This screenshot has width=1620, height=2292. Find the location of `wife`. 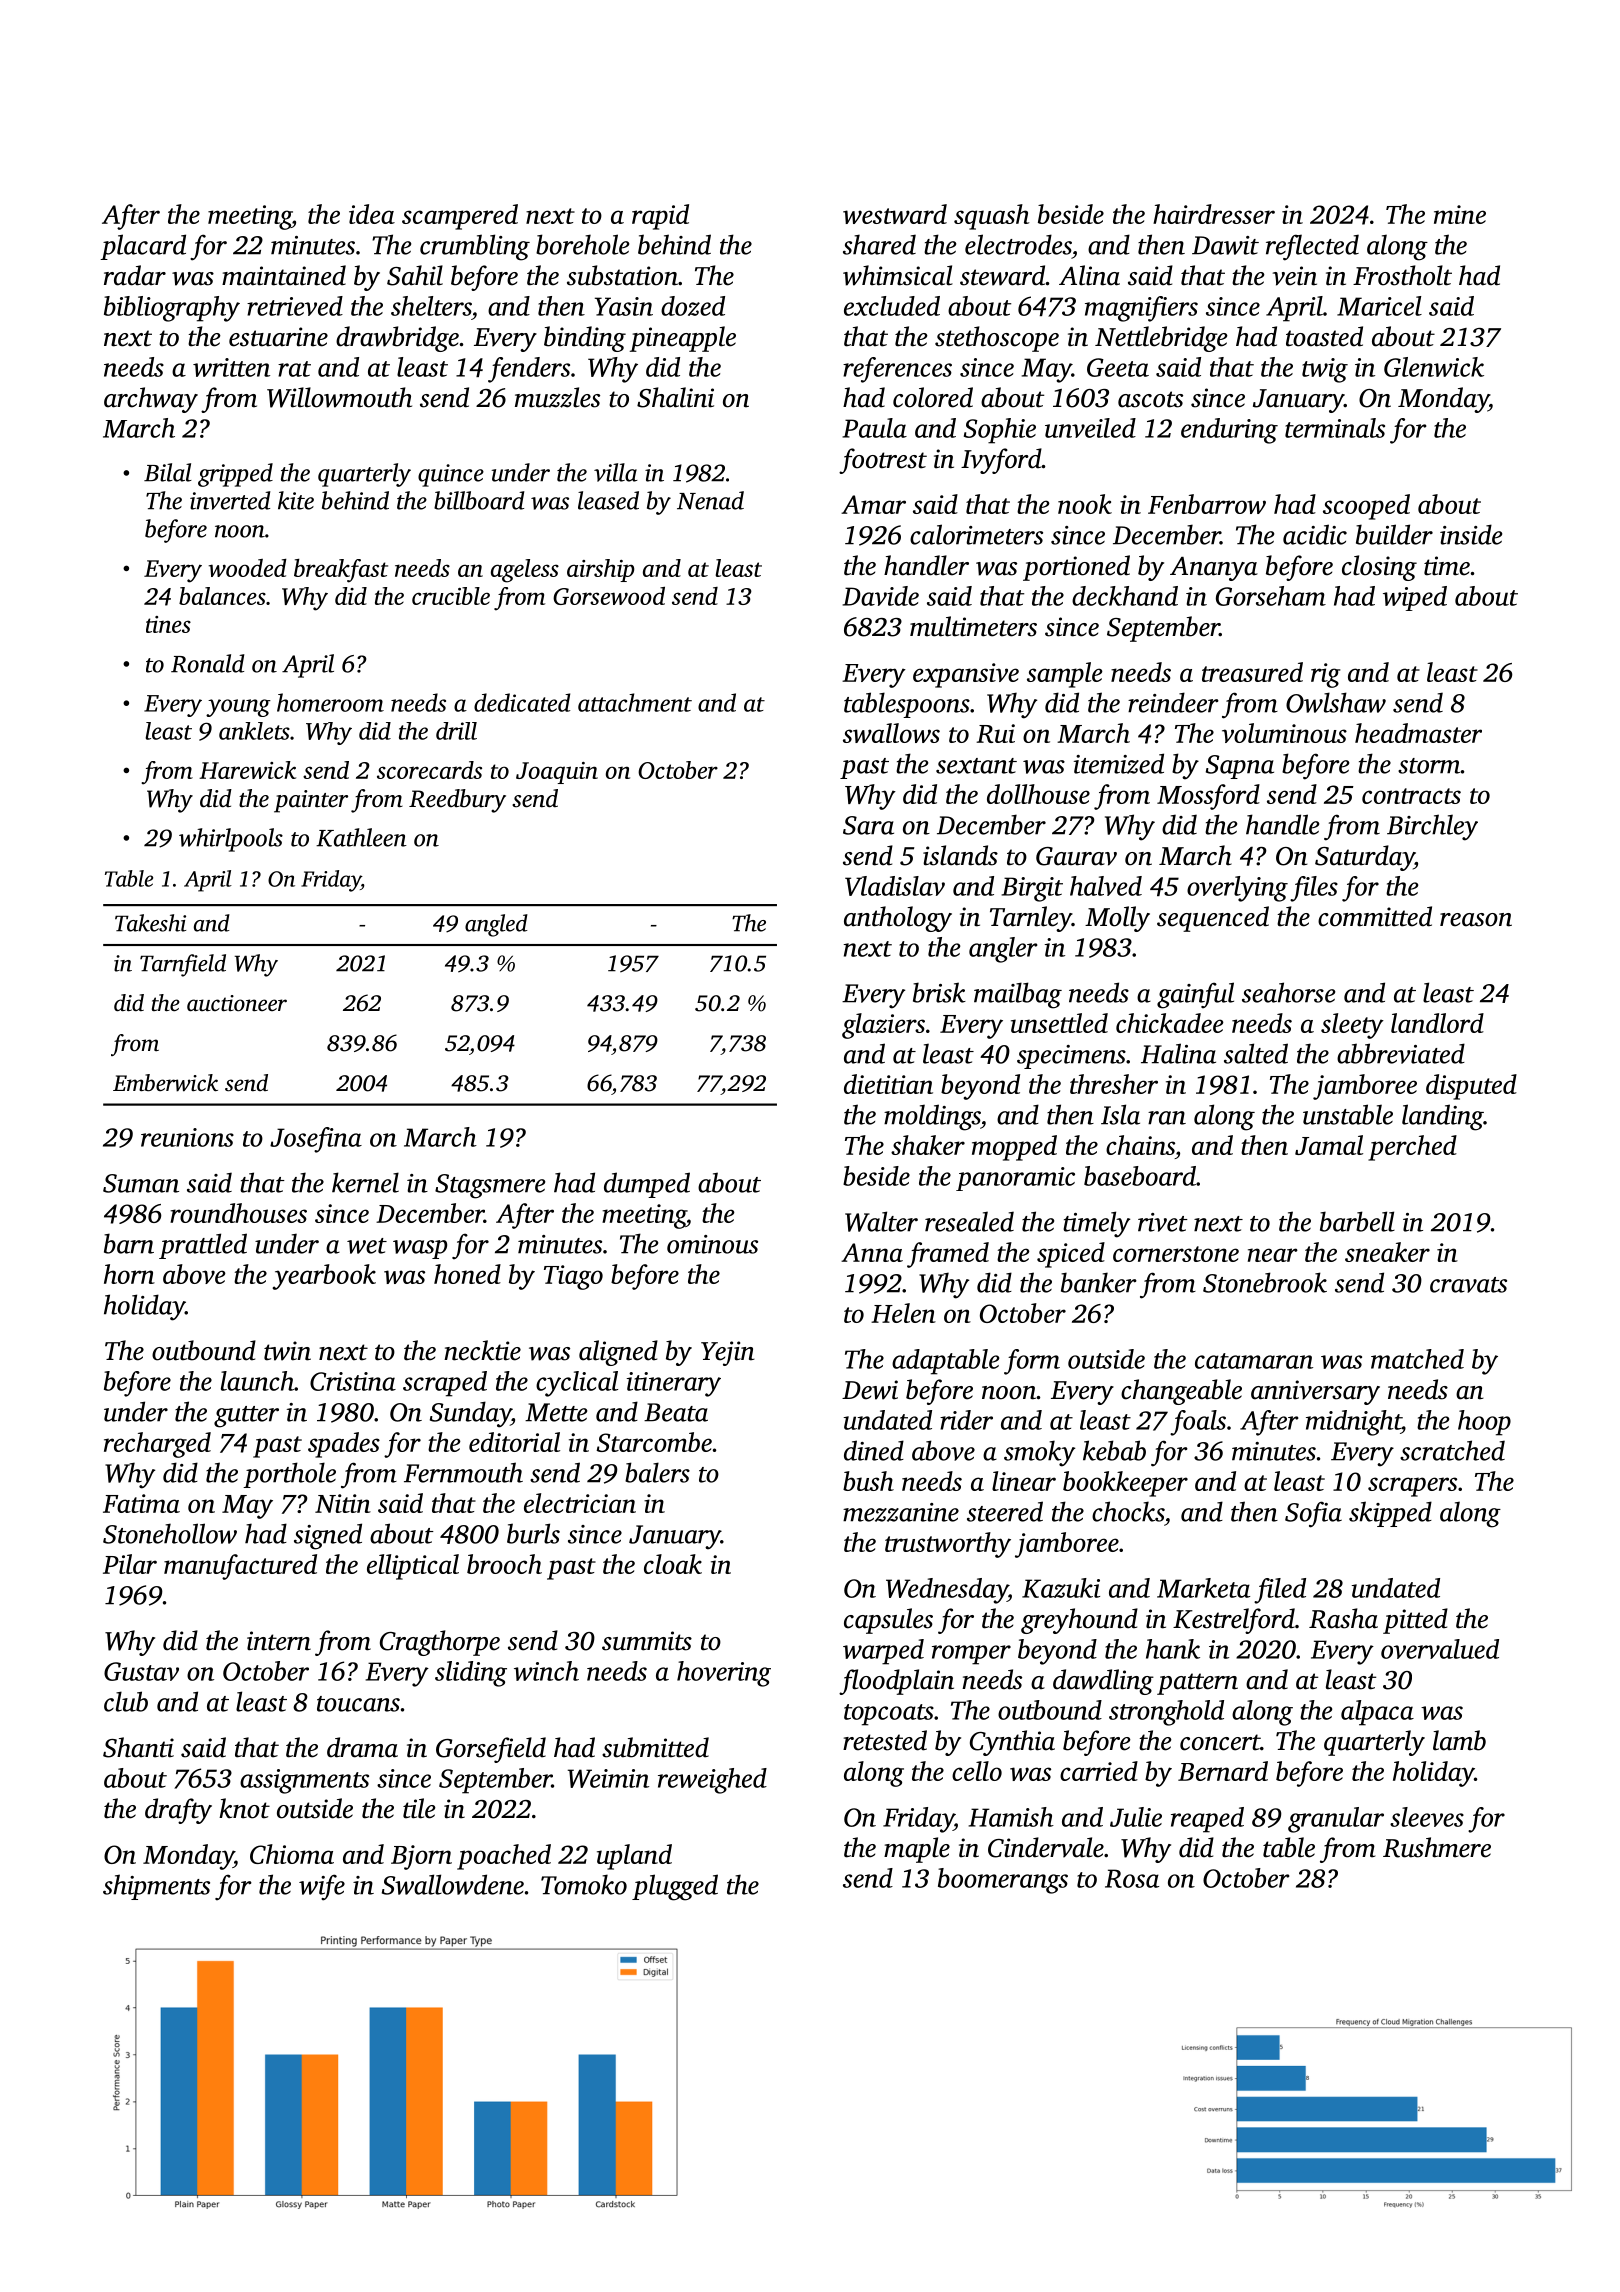

wife is located at coordinates (322, 1887).
